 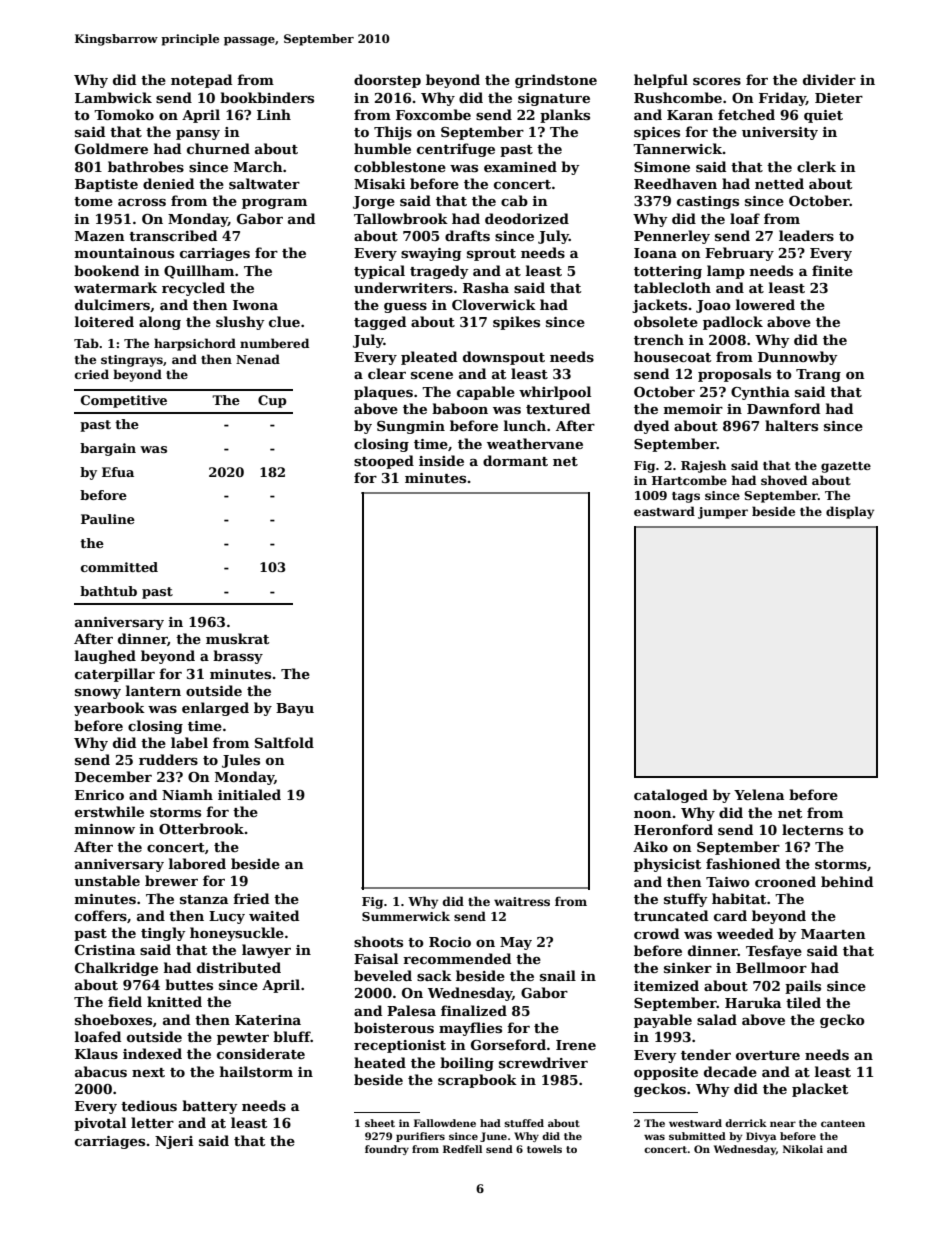 I want to click on Nikolai, so click(x=803, y=1149).
